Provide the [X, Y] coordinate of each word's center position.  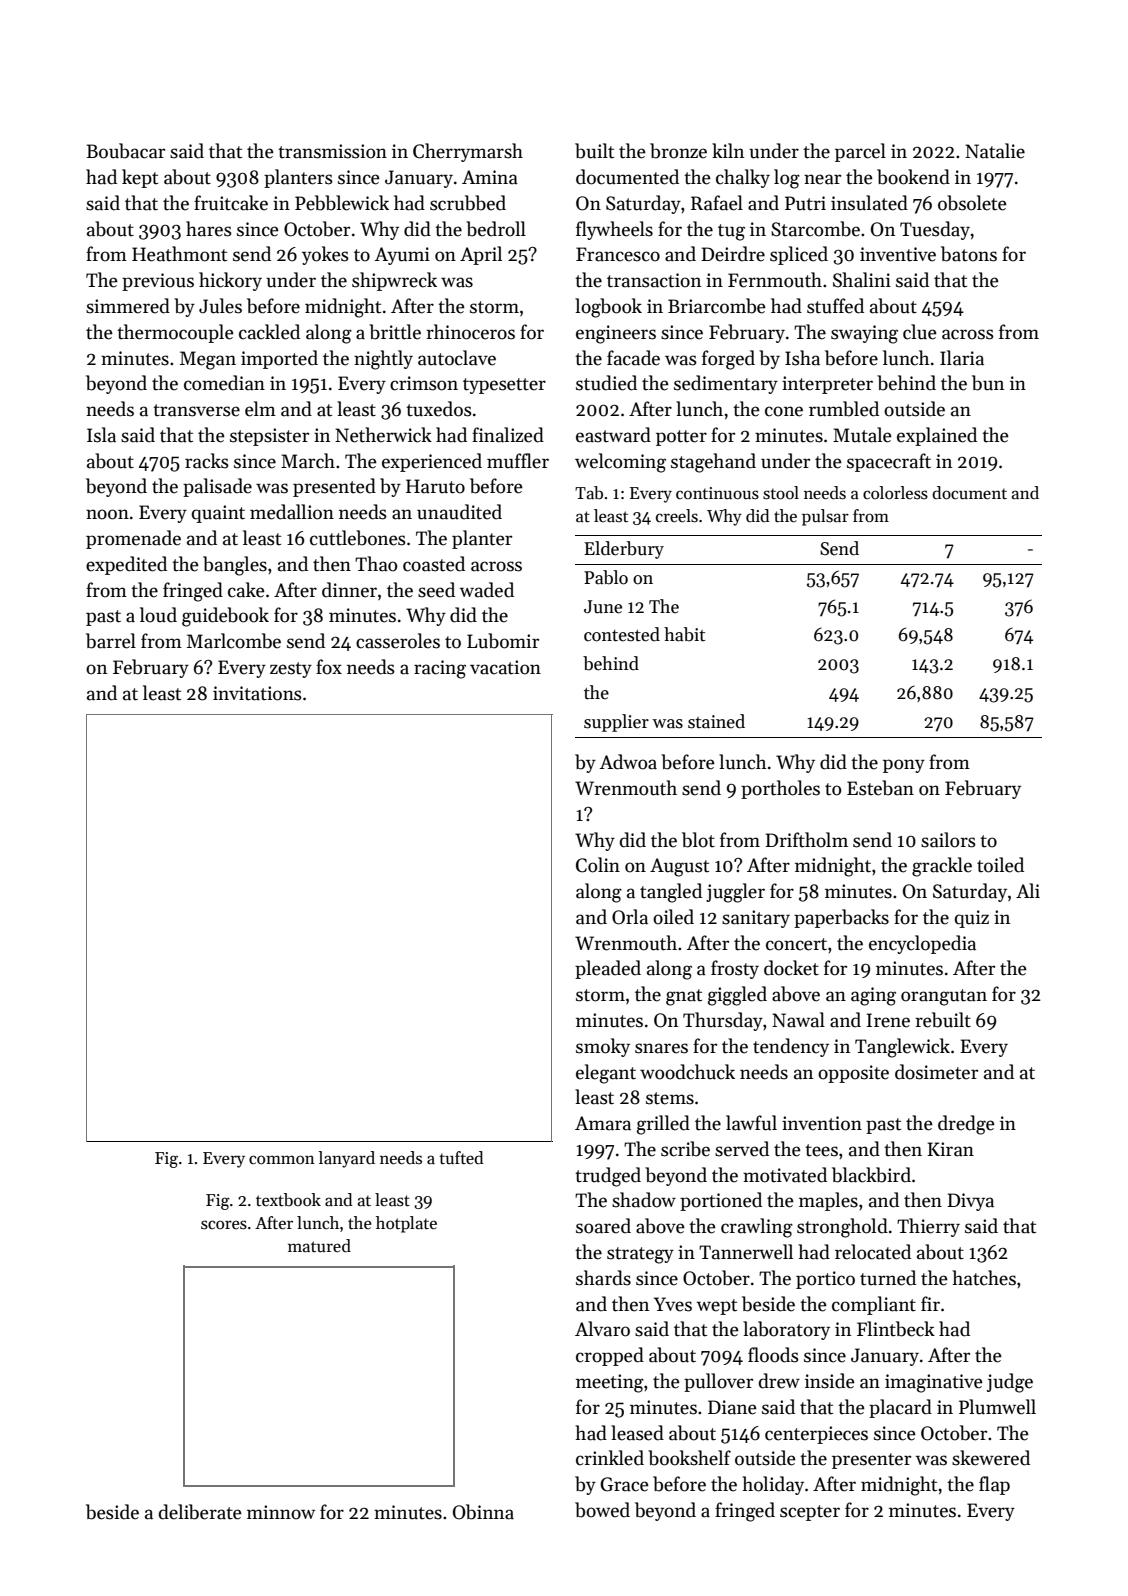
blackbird [871, 1175]
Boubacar [125, 151]
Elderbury [624, 550]
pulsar [825, 517]
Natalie [995, 151]
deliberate [200, 1512]
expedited [126, 565]
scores [224, 1225]
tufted [461, 1158]
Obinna [483, 1512]
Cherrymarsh [468, 152]
